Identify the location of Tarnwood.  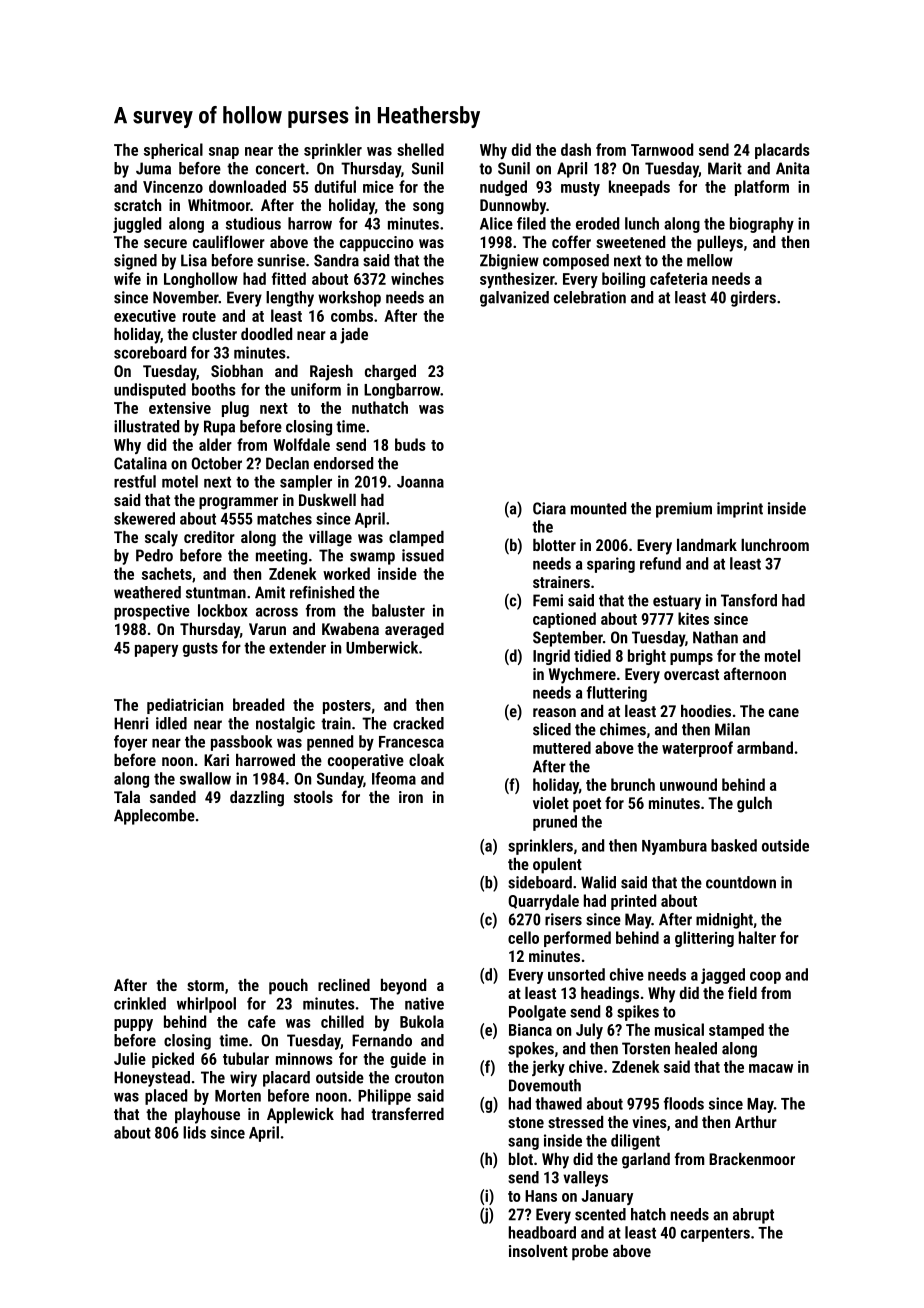
(662, 149).
